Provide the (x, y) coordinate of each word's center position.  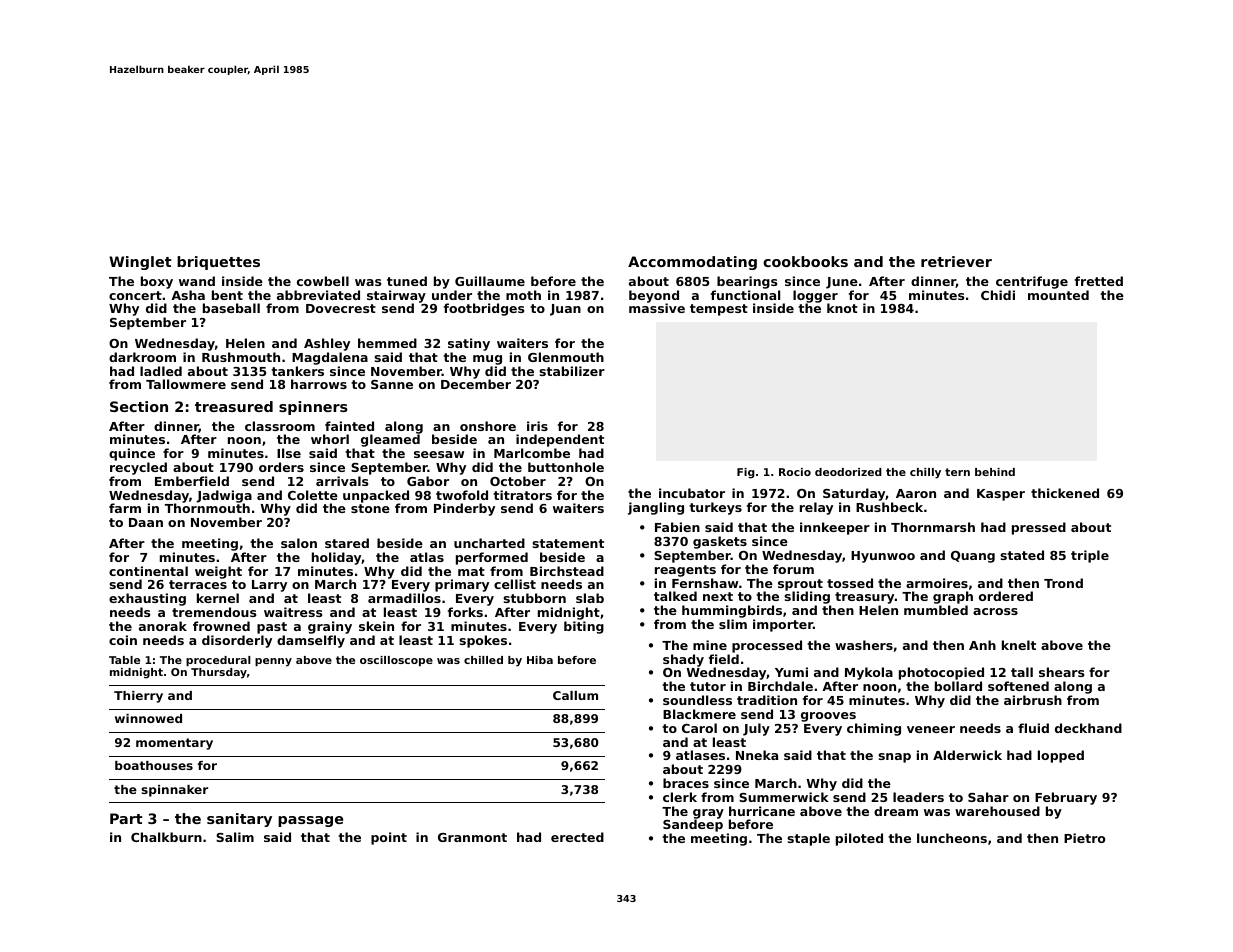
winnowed (148, 718)
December (476, 384)
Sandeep (693, 826)
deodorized (848, 472)
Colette (313, 495)
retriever (956, 261)
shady (683, 660)
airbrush (1033, 700)
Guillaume (490, 281)
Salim (235, 837)
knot (842, 308)
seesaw (439, 454)
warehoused (997, 811)
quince (132, 454)
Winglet (140, 263)
